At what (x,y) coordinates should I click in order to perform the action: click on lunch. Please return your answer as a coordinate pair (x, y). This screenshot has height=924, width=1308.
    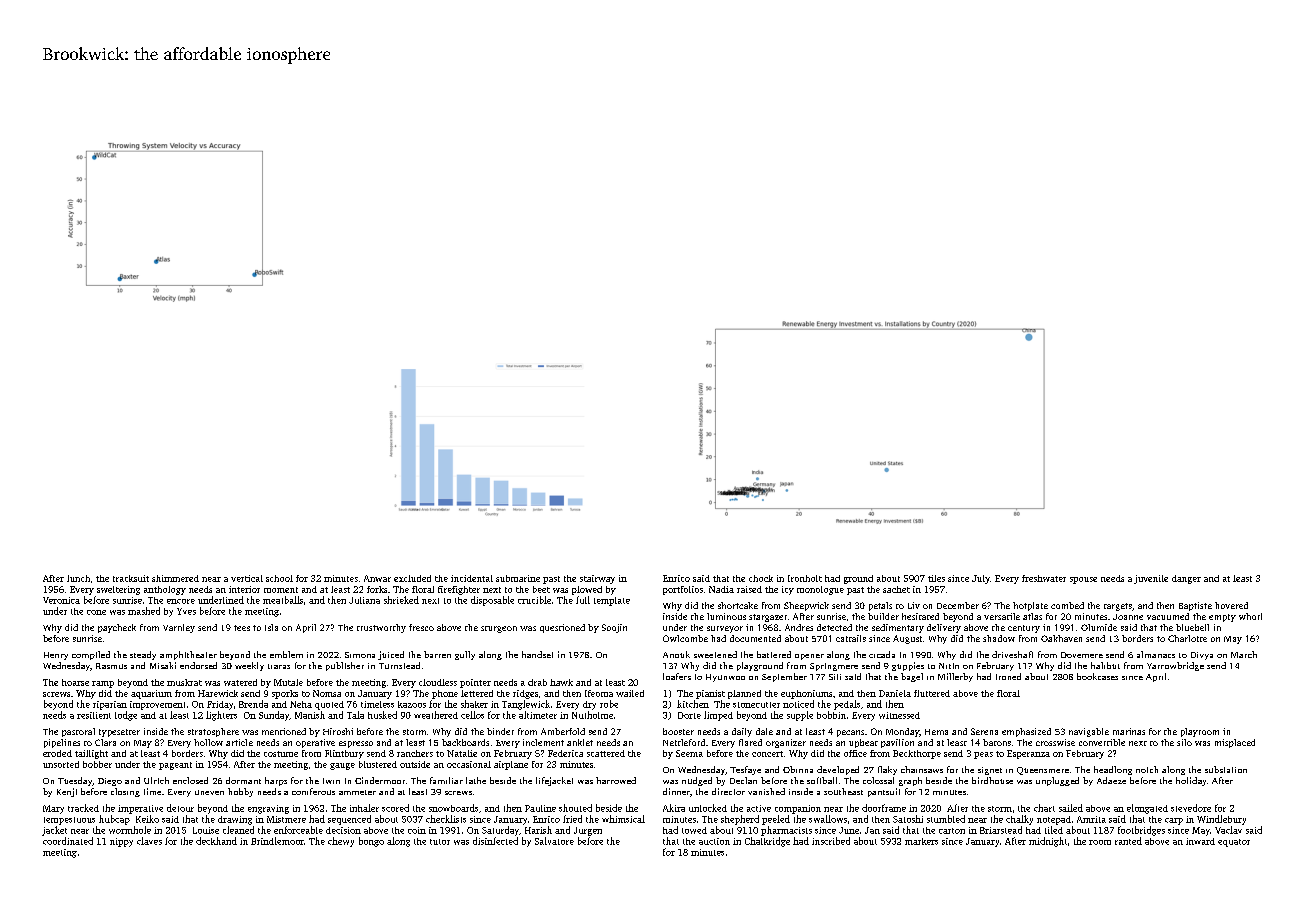
    Looking at the image, I should click on (78, 578).
